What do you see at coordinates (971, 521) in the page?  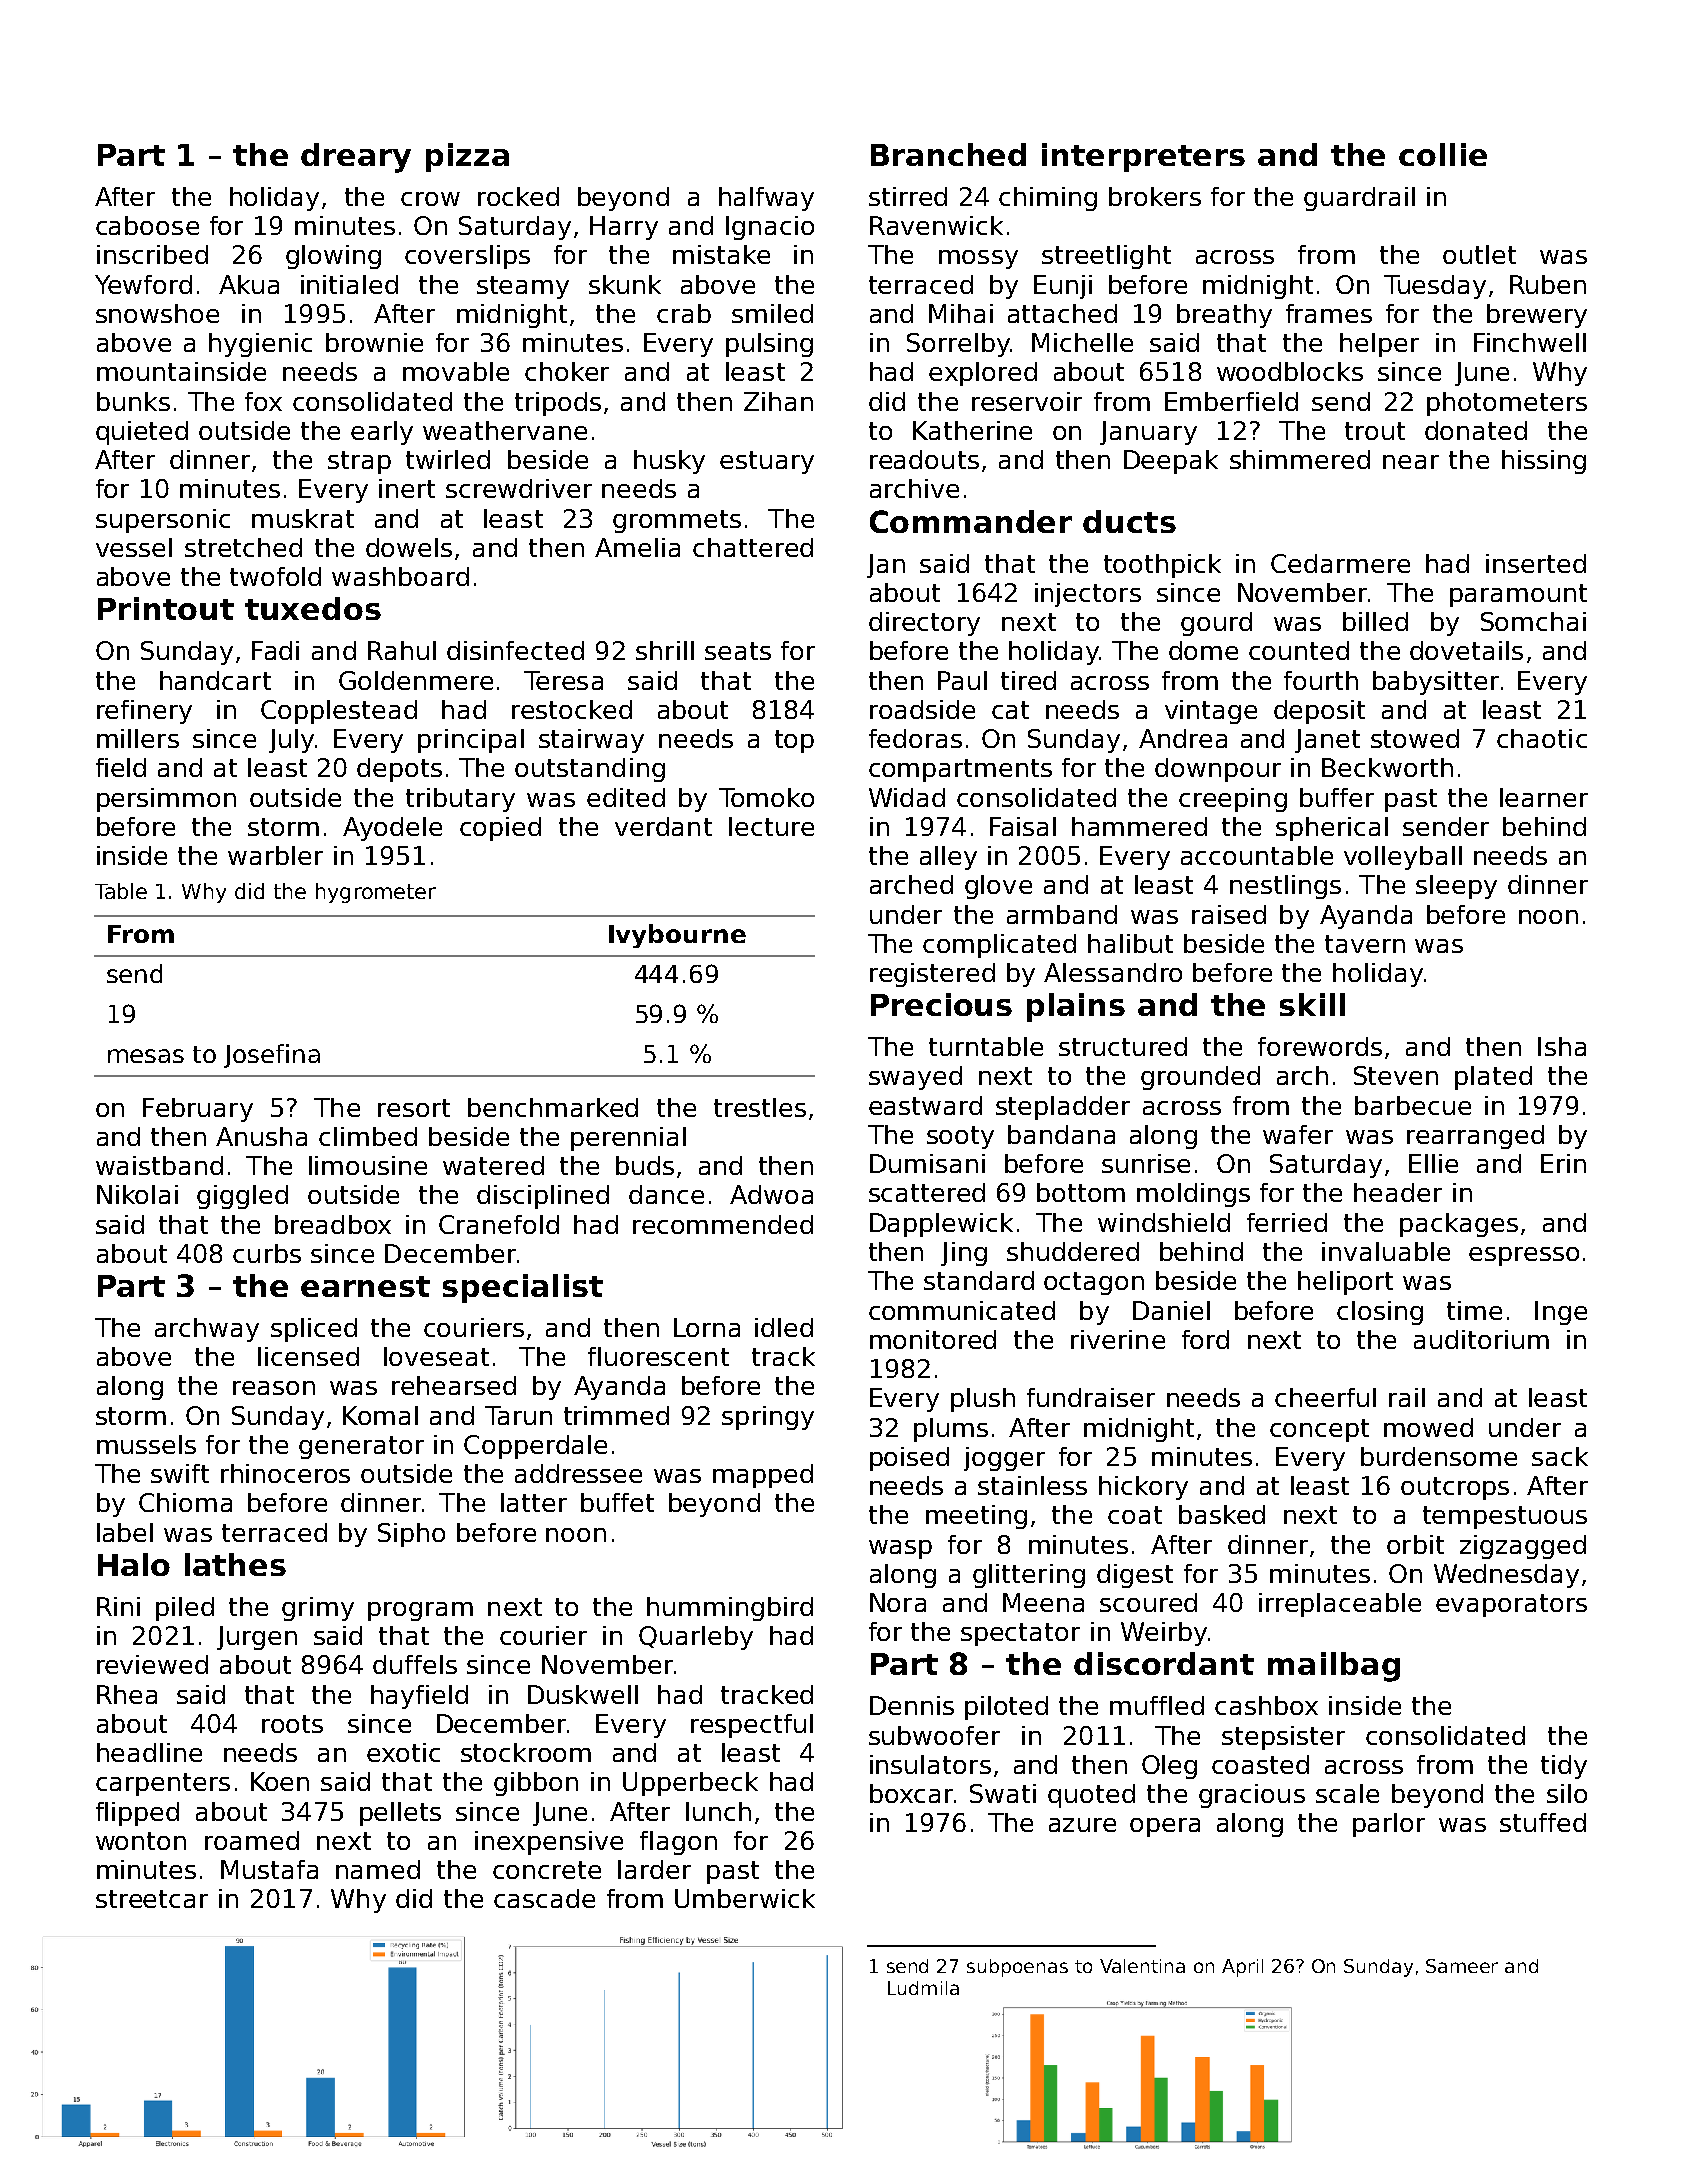 I see `Commander` at bounding box center [971, 521].
